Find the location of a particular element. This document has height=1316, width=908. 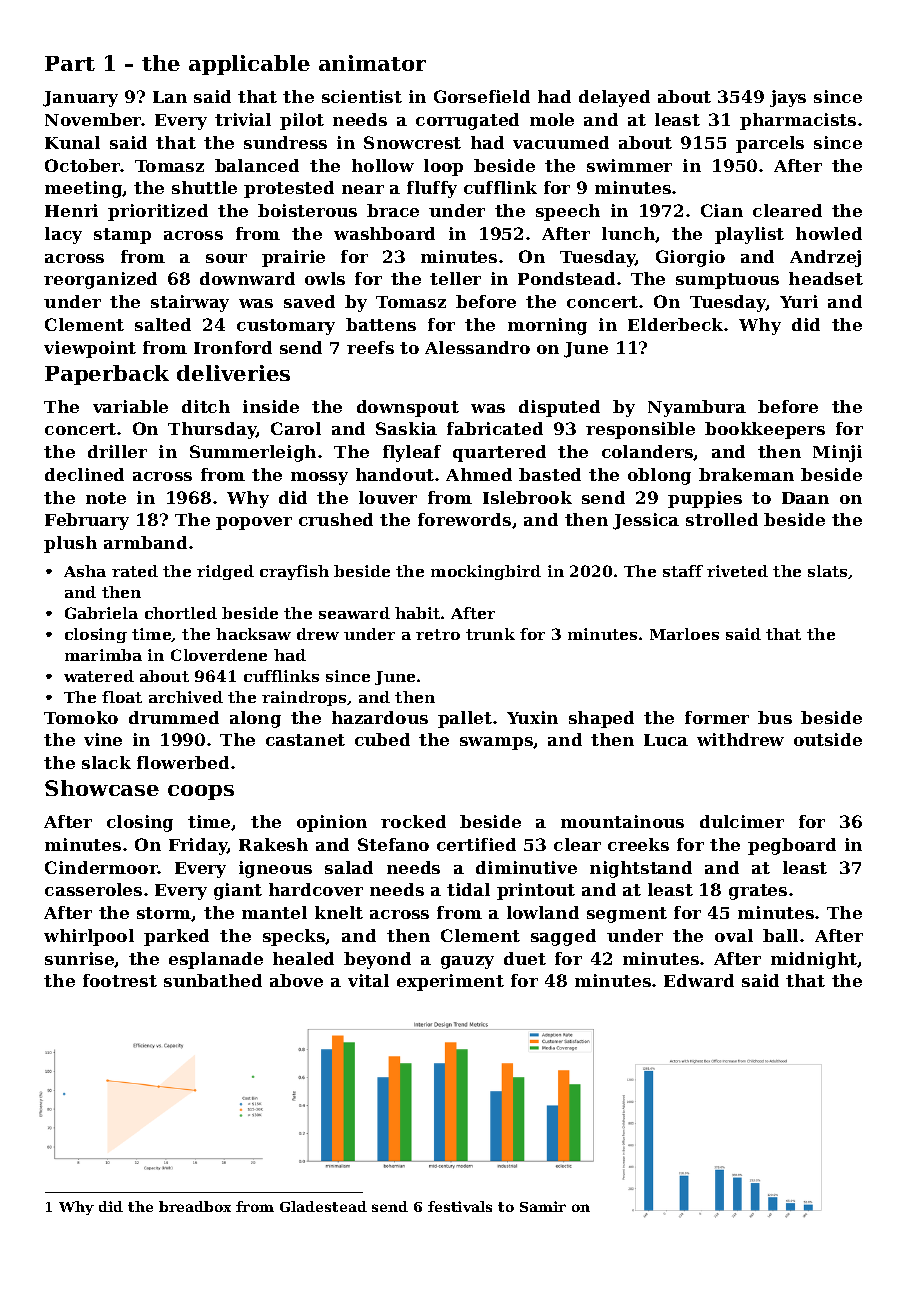

downspout is located at coordinates (408, 408).
